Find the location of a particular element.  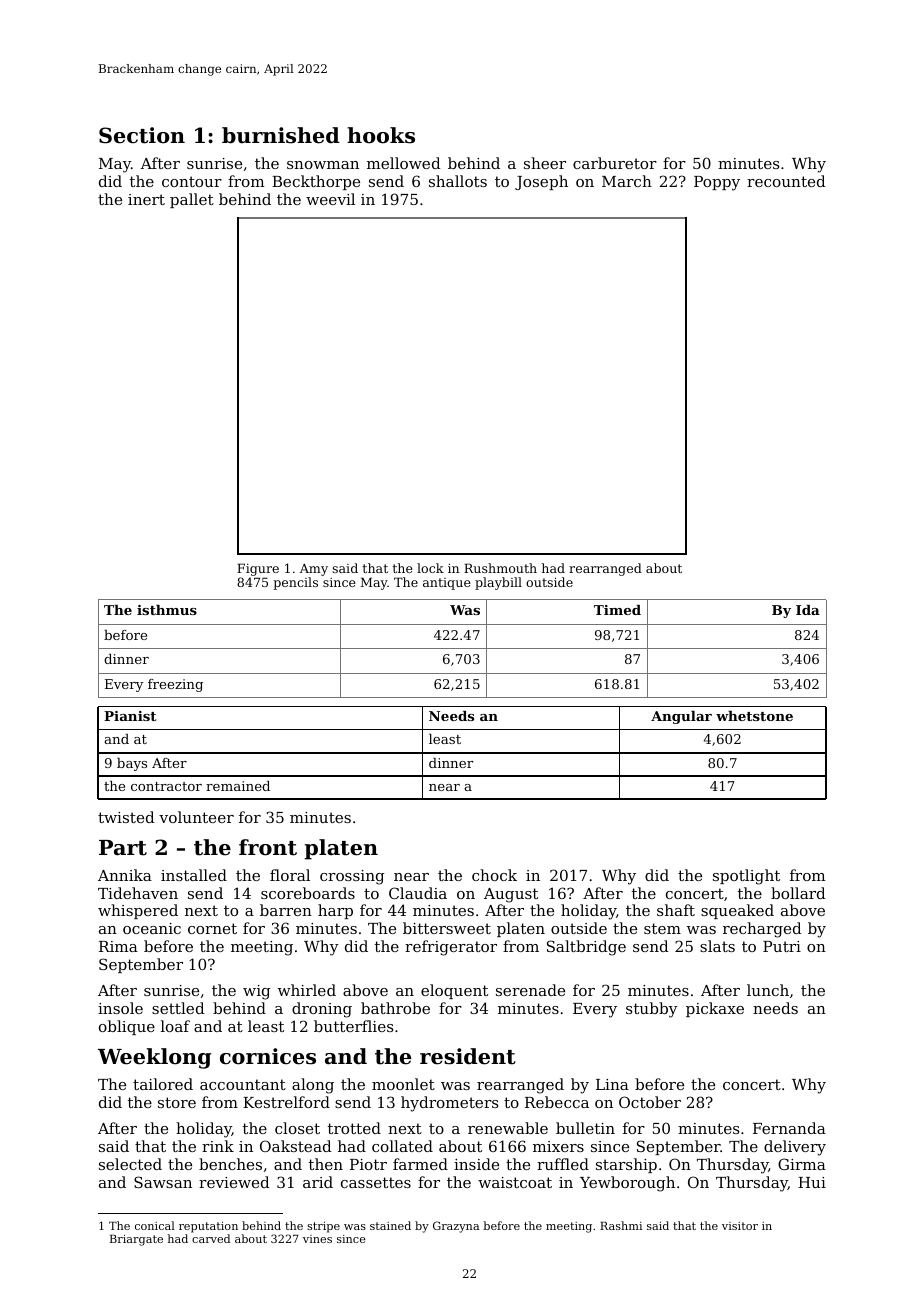

Rima is located at coordinates (118, 946).
